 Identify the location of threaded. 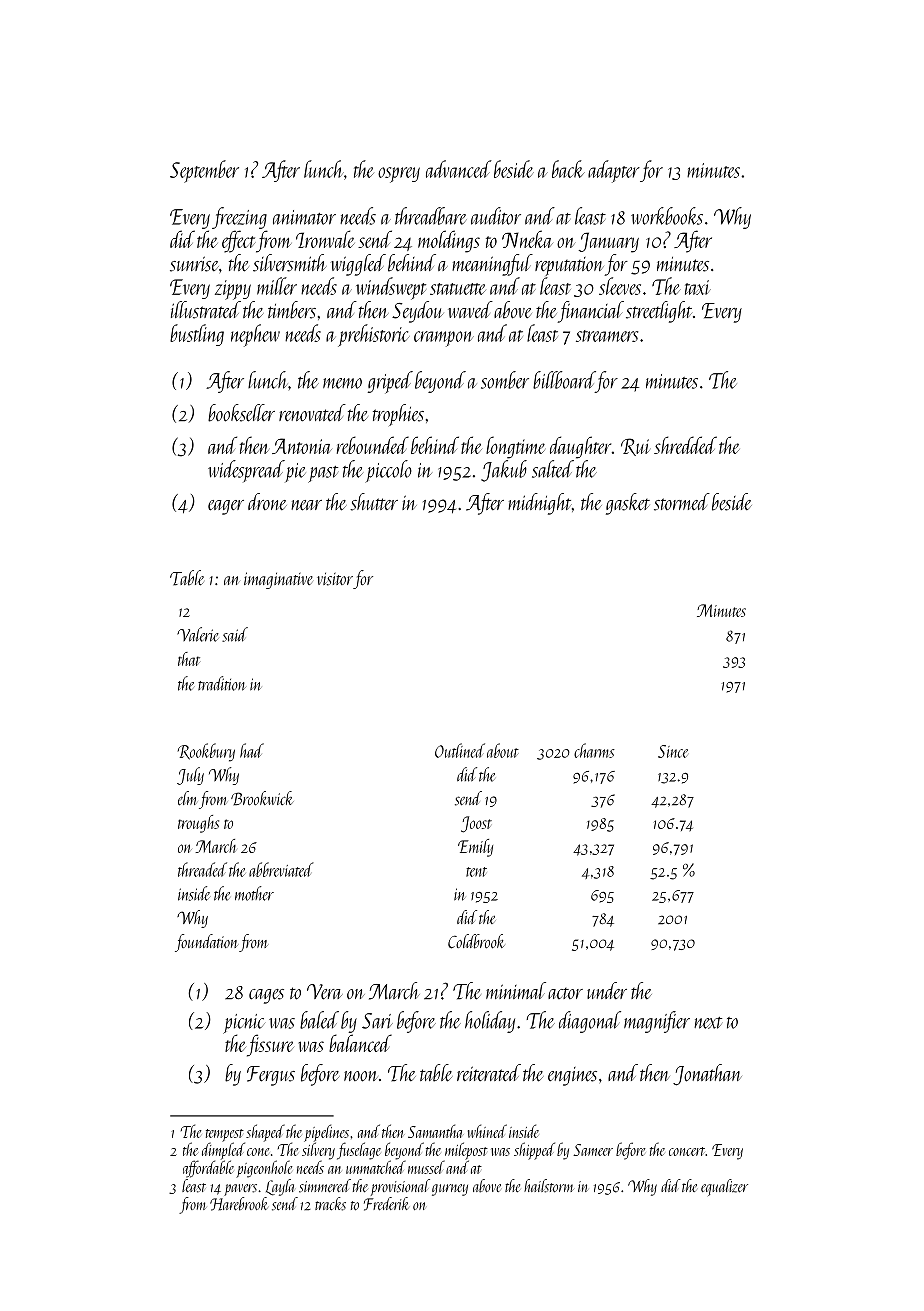
(202, 869).
